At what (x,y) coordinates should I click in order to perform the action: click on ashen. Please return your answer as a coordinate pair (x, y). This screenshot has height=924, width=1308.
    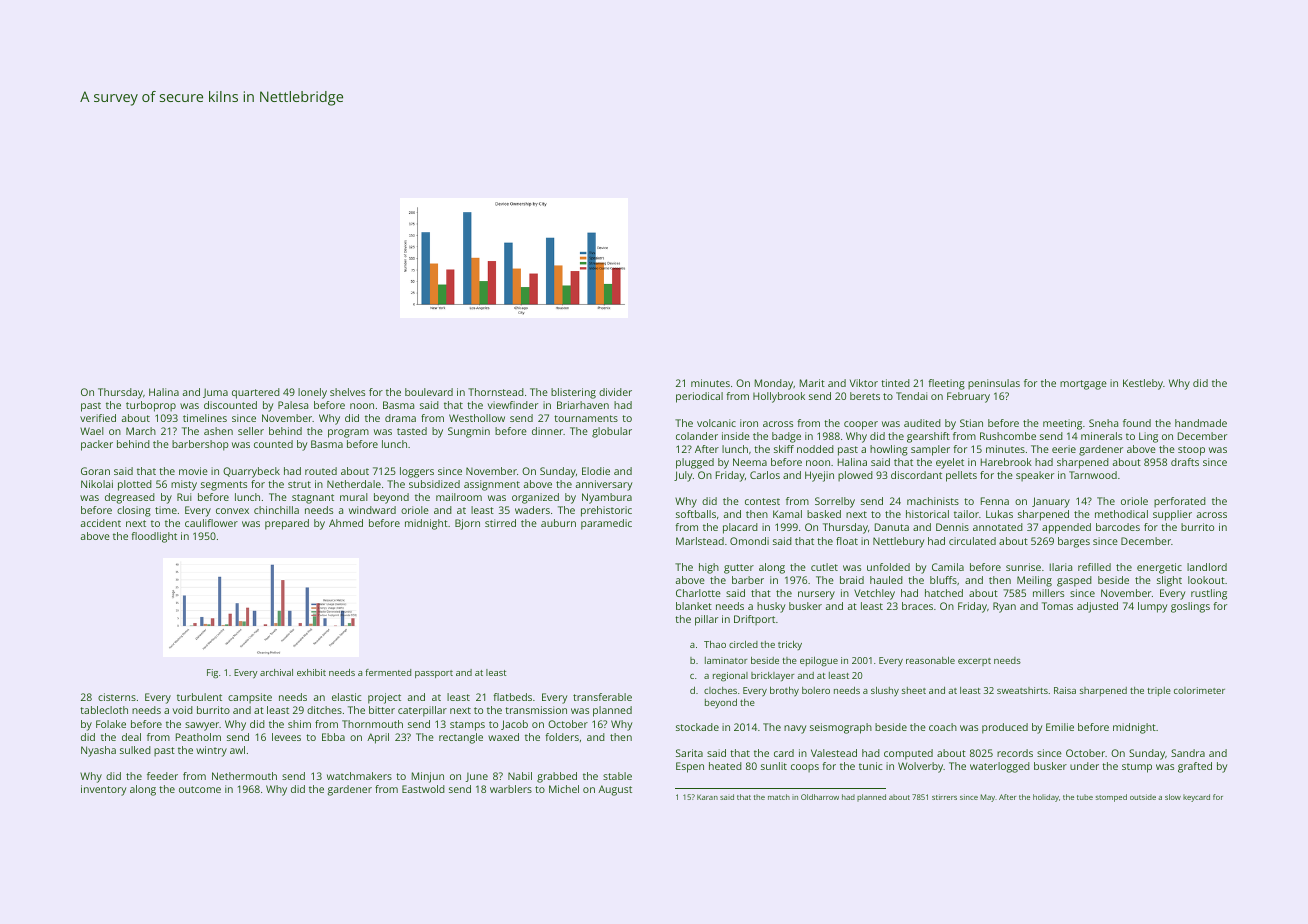
    Looking at the image, I should click on (218, 431).
